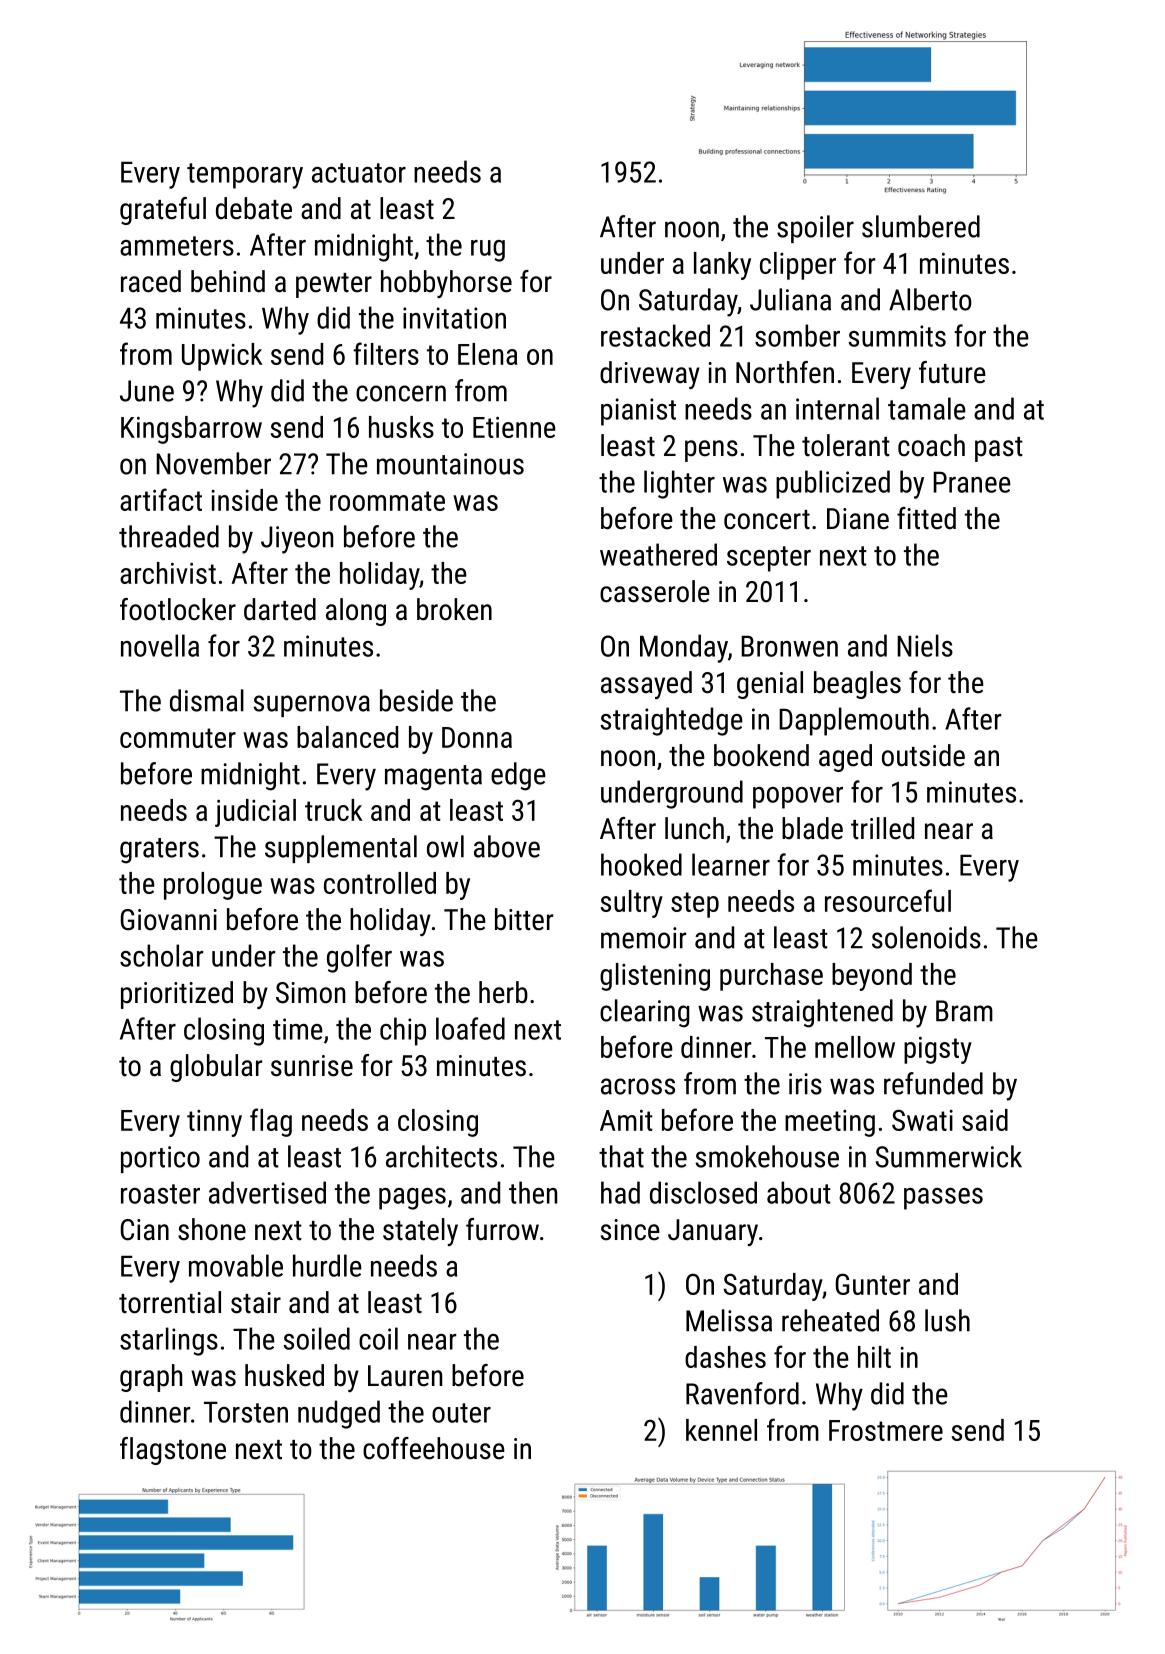 The height and width of the document is (1654, 1165). Describe the element at coordinates (815, 229) in the document. I see `spoiler` at that location.
